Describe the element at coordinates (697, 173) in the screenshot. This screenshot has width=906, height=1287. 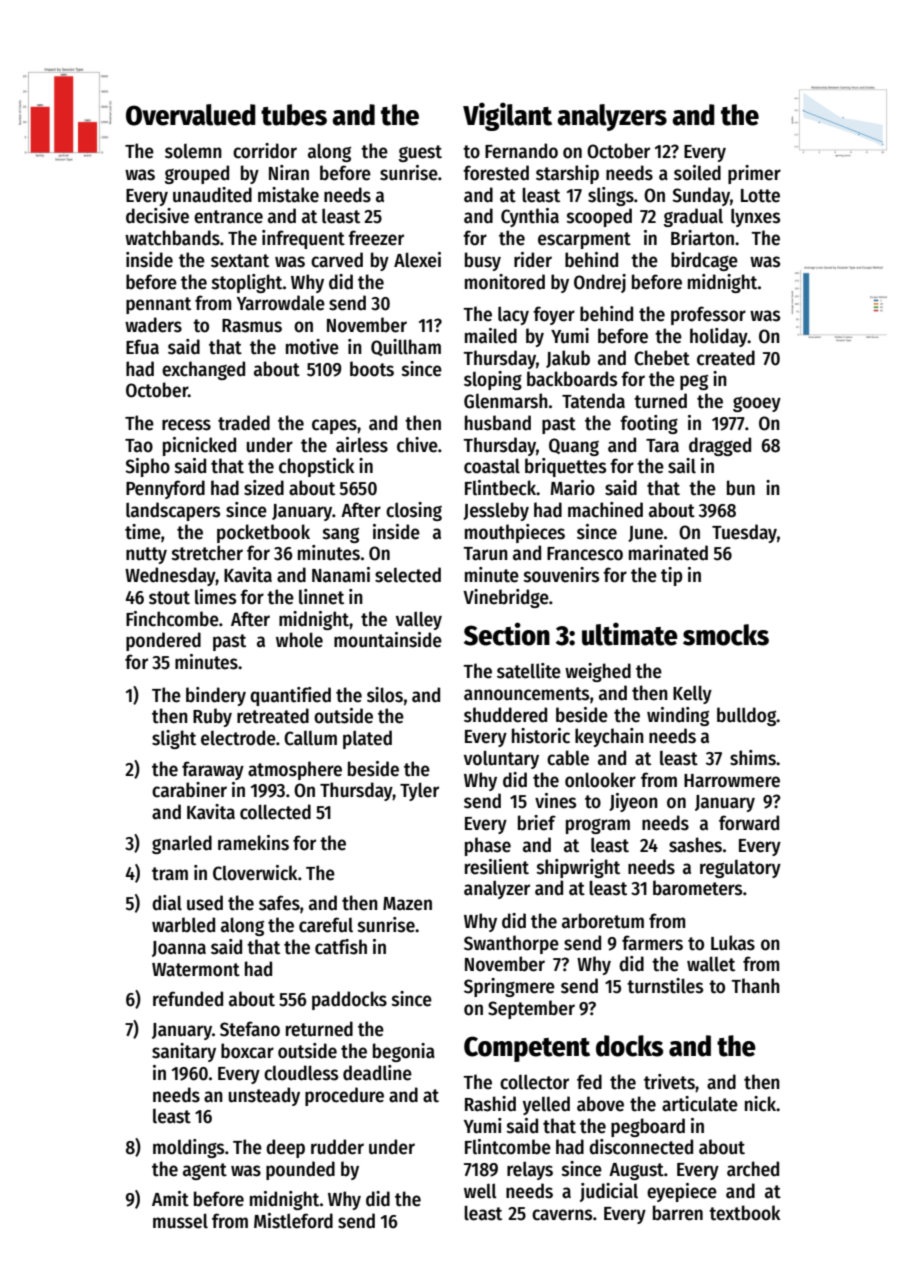
I see `soiled` at that location.
